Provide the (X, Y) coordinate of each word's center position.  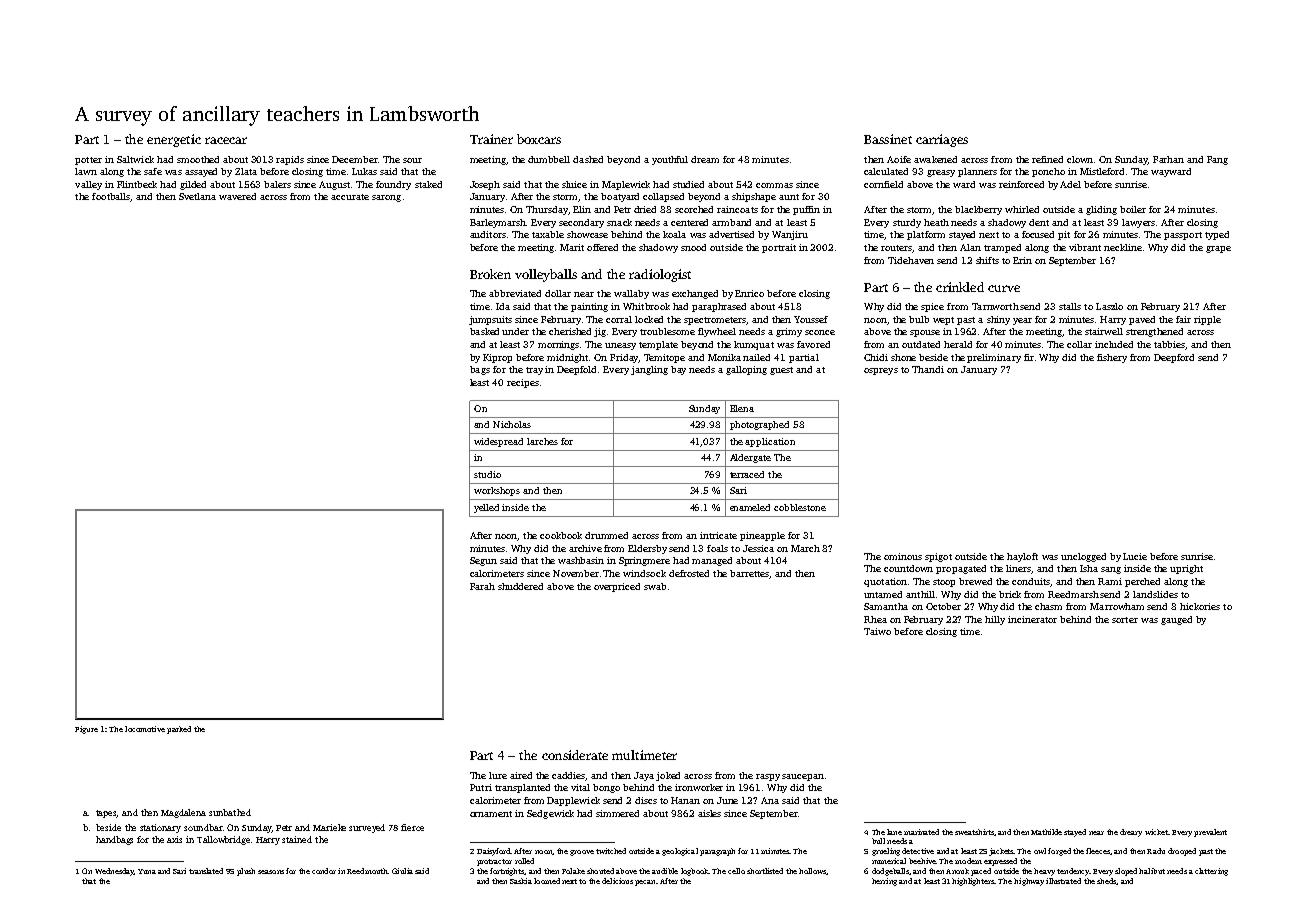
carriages (942, 140)
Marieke (329, 827)
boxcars (539, 139)
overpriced (617, 587)
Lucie (1135, 556)
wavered (237, 196)
